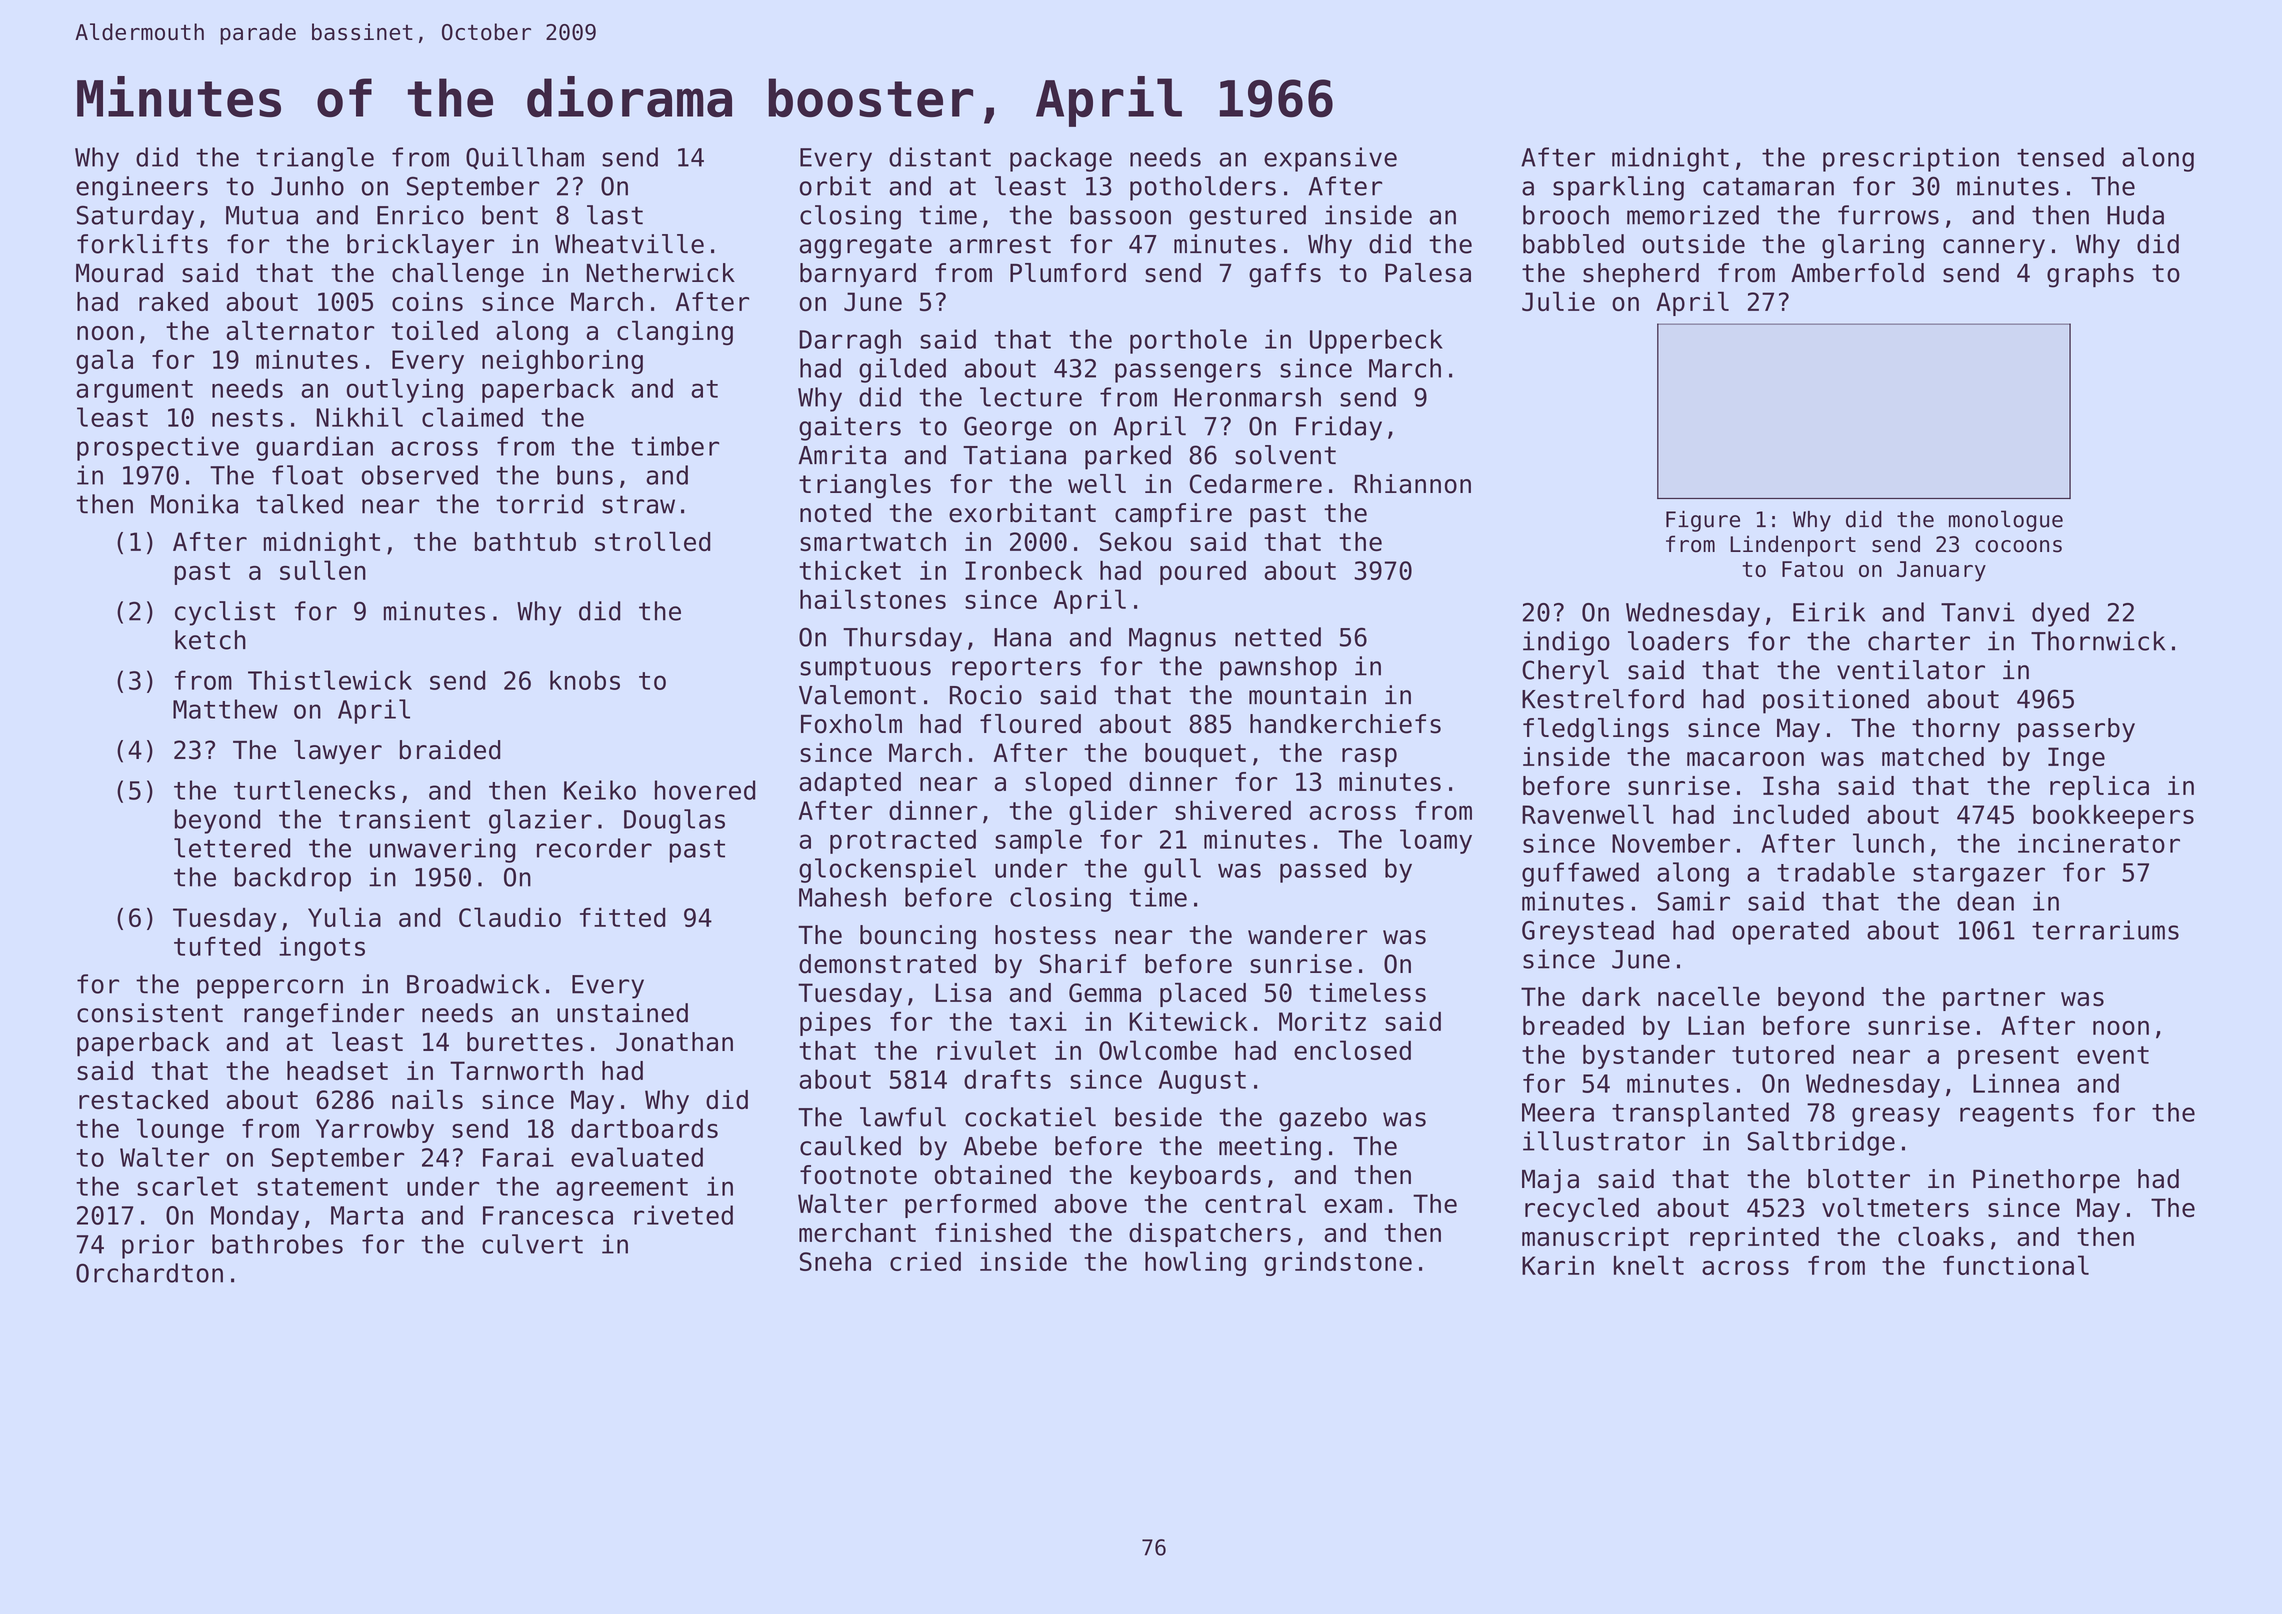  I want to click on passerby, so click(2076, 730).
